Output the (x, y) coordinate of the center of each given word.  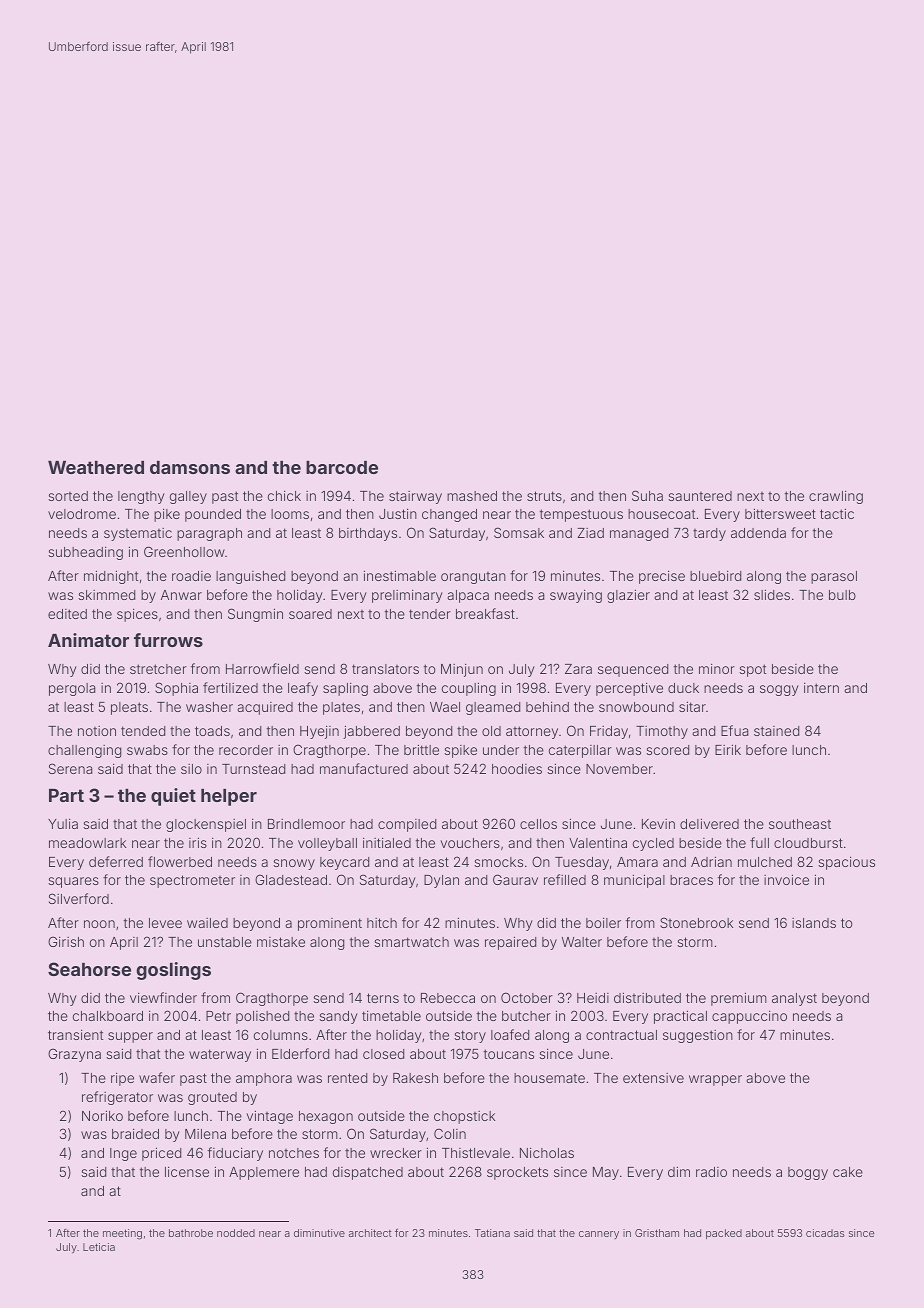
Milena (205, 1134)
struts (544, 496)
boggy (808, 1173)
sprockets (517, 1173)
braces (691, 880)
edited (67, 614)
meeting (122, 1234)
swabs (147, 750)
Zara (578, 669)
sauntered (700, 496)
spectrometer (192, 881)
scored (667, 750)
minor (717, 668)
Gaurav (515, 879)
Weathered (96, 467)
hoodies (517, 769)
